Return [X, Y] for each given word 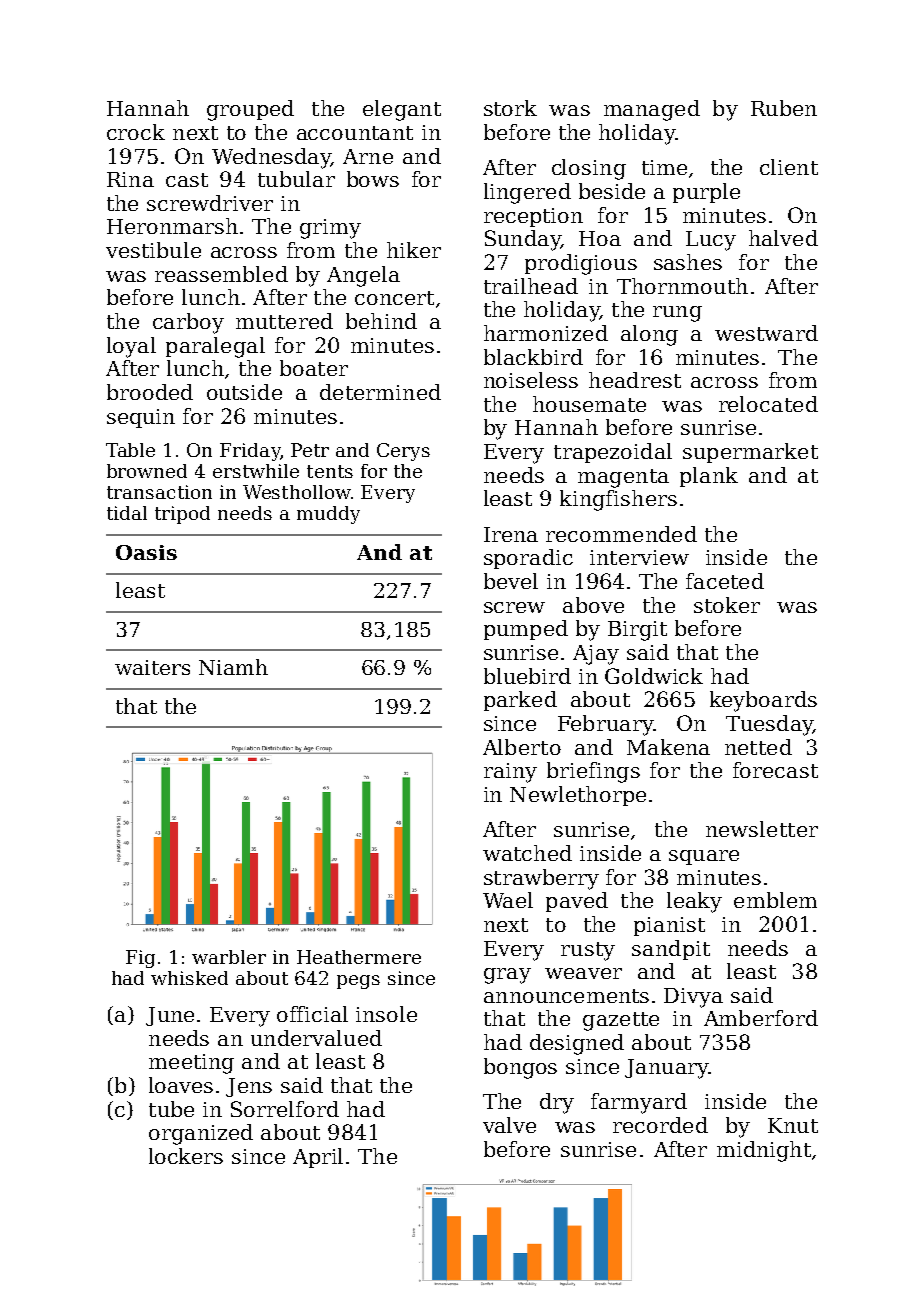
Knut [793, 1125]
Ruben [784, 108]
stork [510, 108]
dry [557, 1103]
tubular [296, 179]
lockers [186, 1156]
